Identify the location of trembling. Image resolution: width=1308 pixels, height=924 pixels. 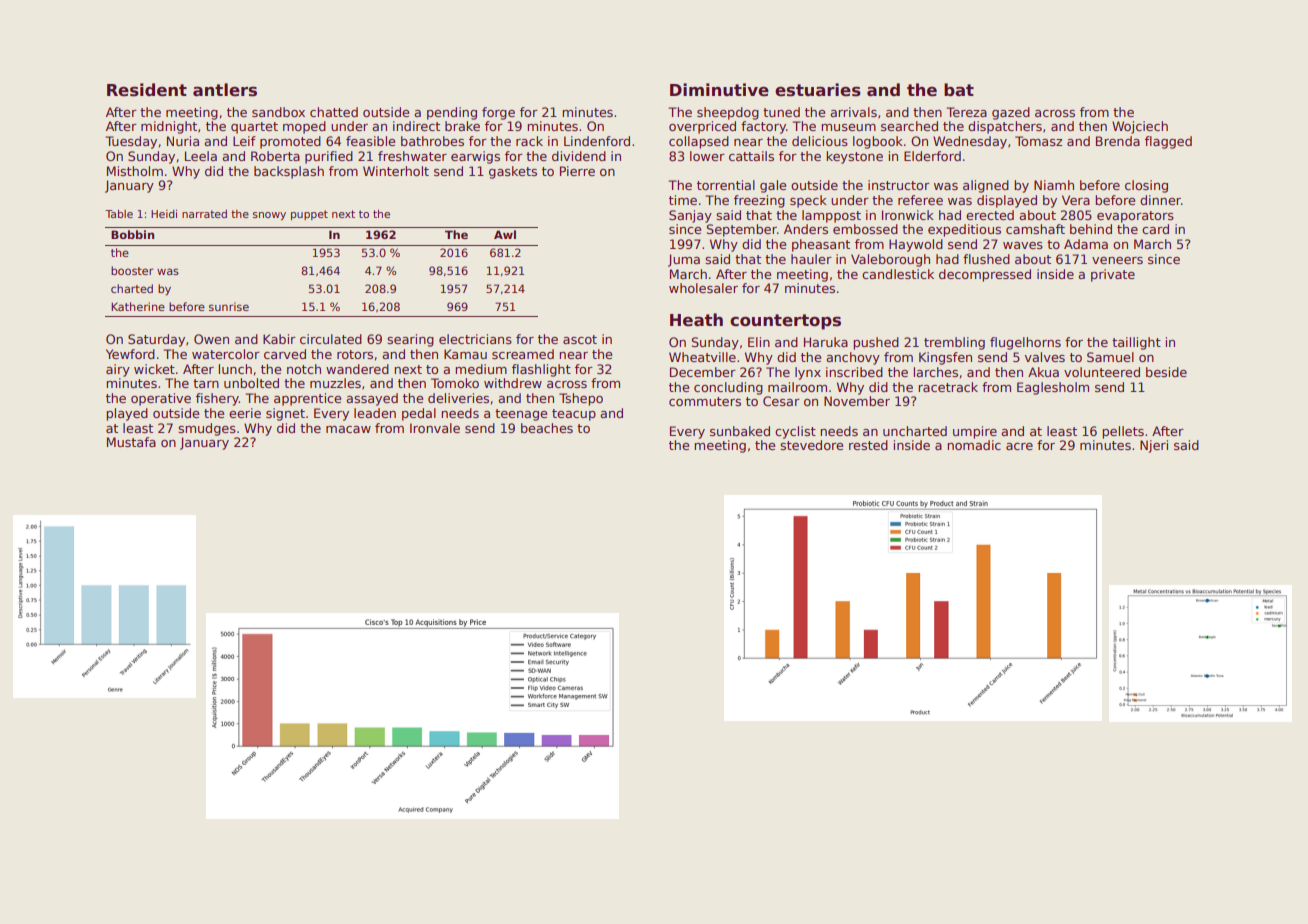
(954, 343).
